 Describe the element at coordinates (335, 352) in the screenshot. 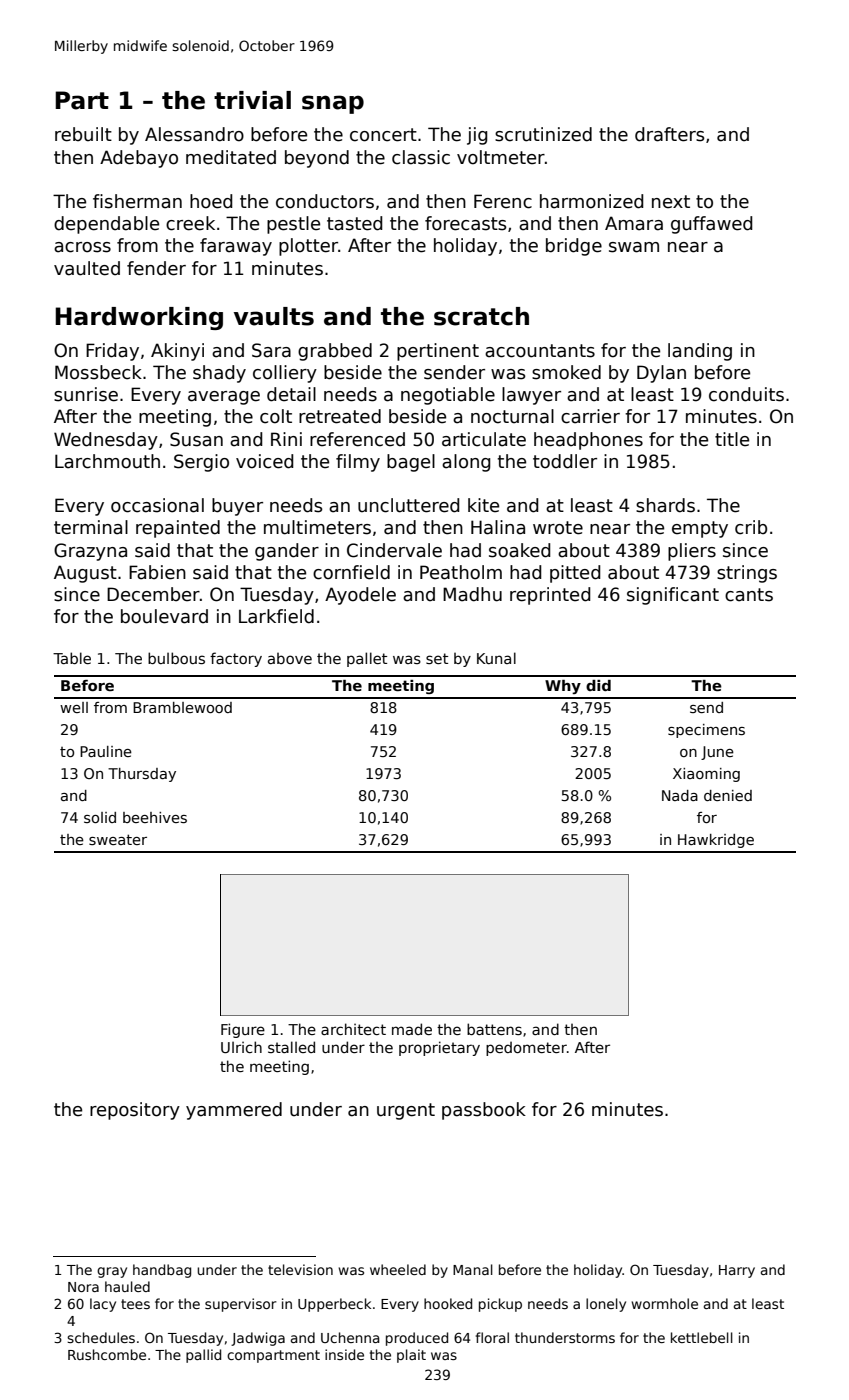

I see `grabbed` at that location.
